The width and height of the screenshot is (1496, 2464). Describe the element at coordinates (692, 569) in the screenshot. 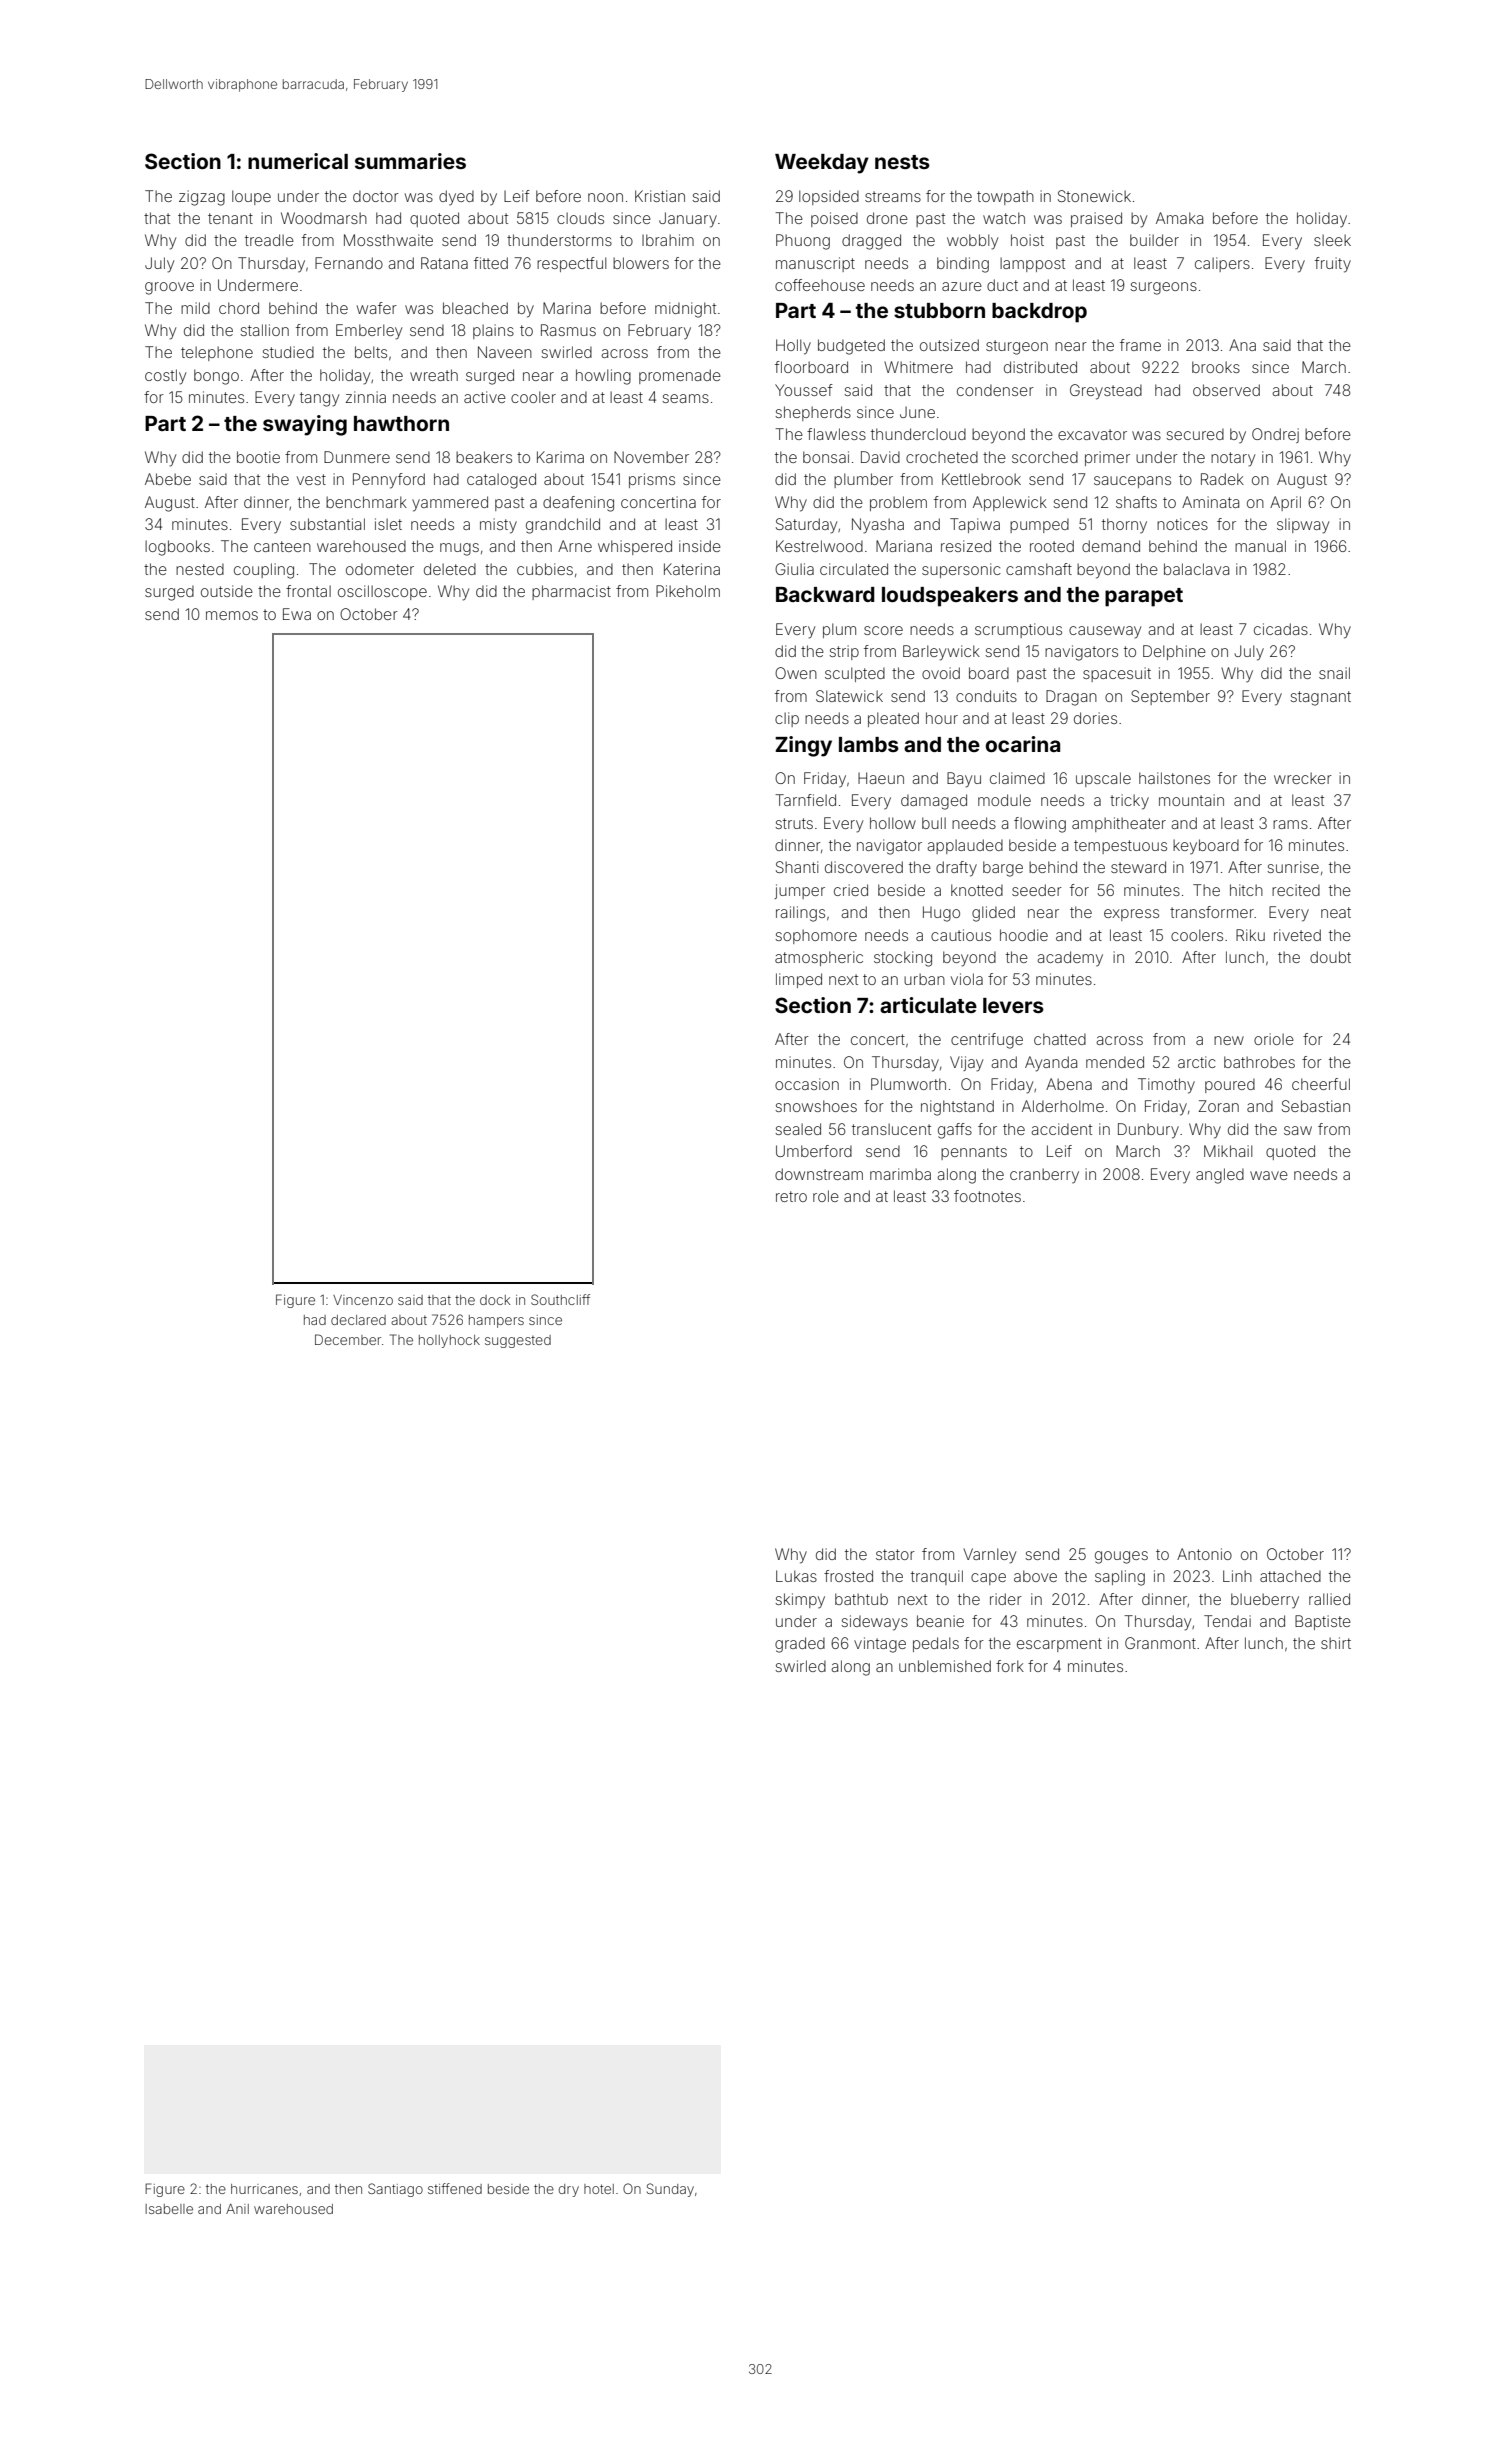

I see `Katerina` at that location.
